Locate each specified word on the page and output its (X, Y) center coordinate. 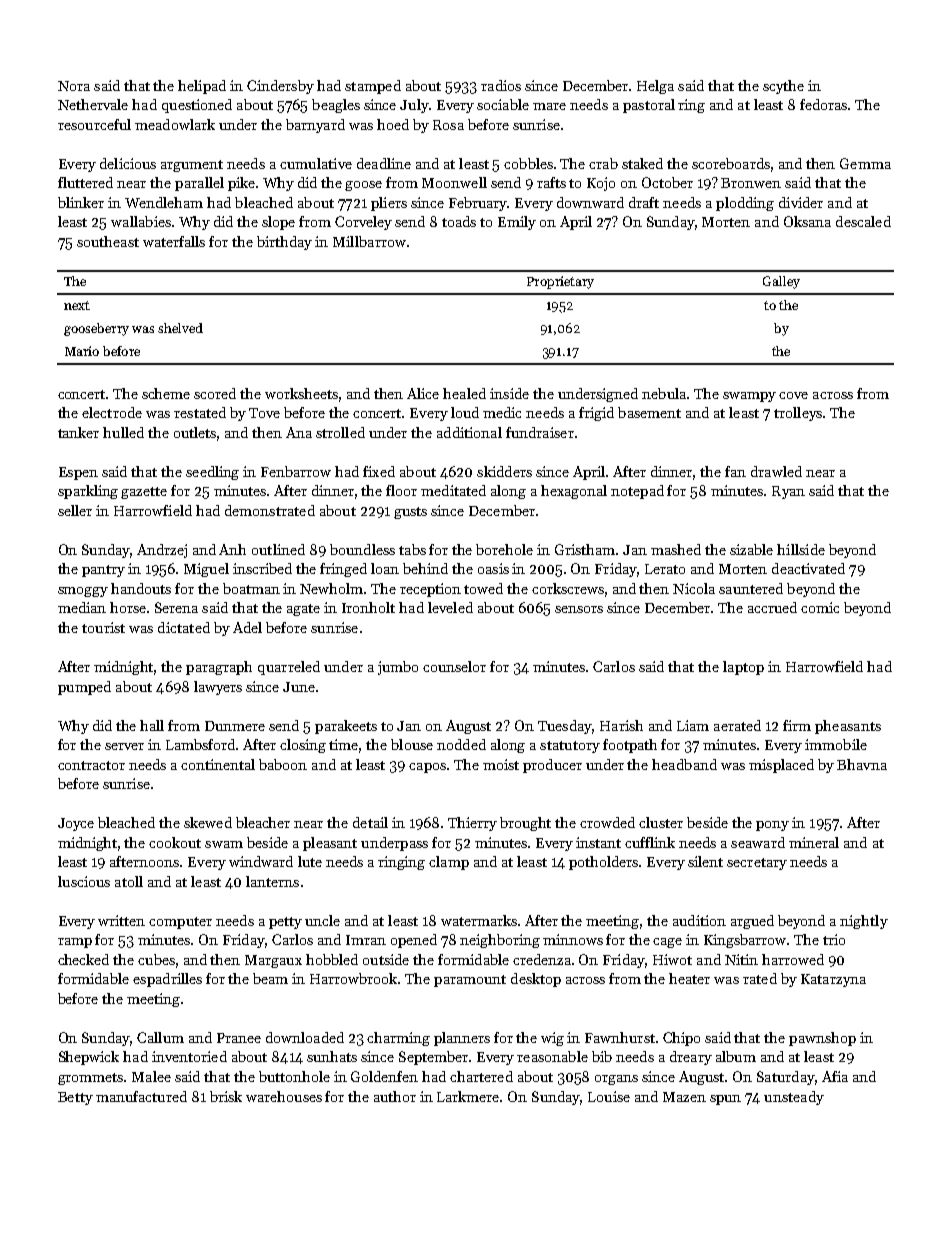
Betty (75, 1098)
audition (699, 920)
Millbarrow (369, 241)
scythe (783, 87)
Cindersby (280, 87)
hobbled (332, 959)
